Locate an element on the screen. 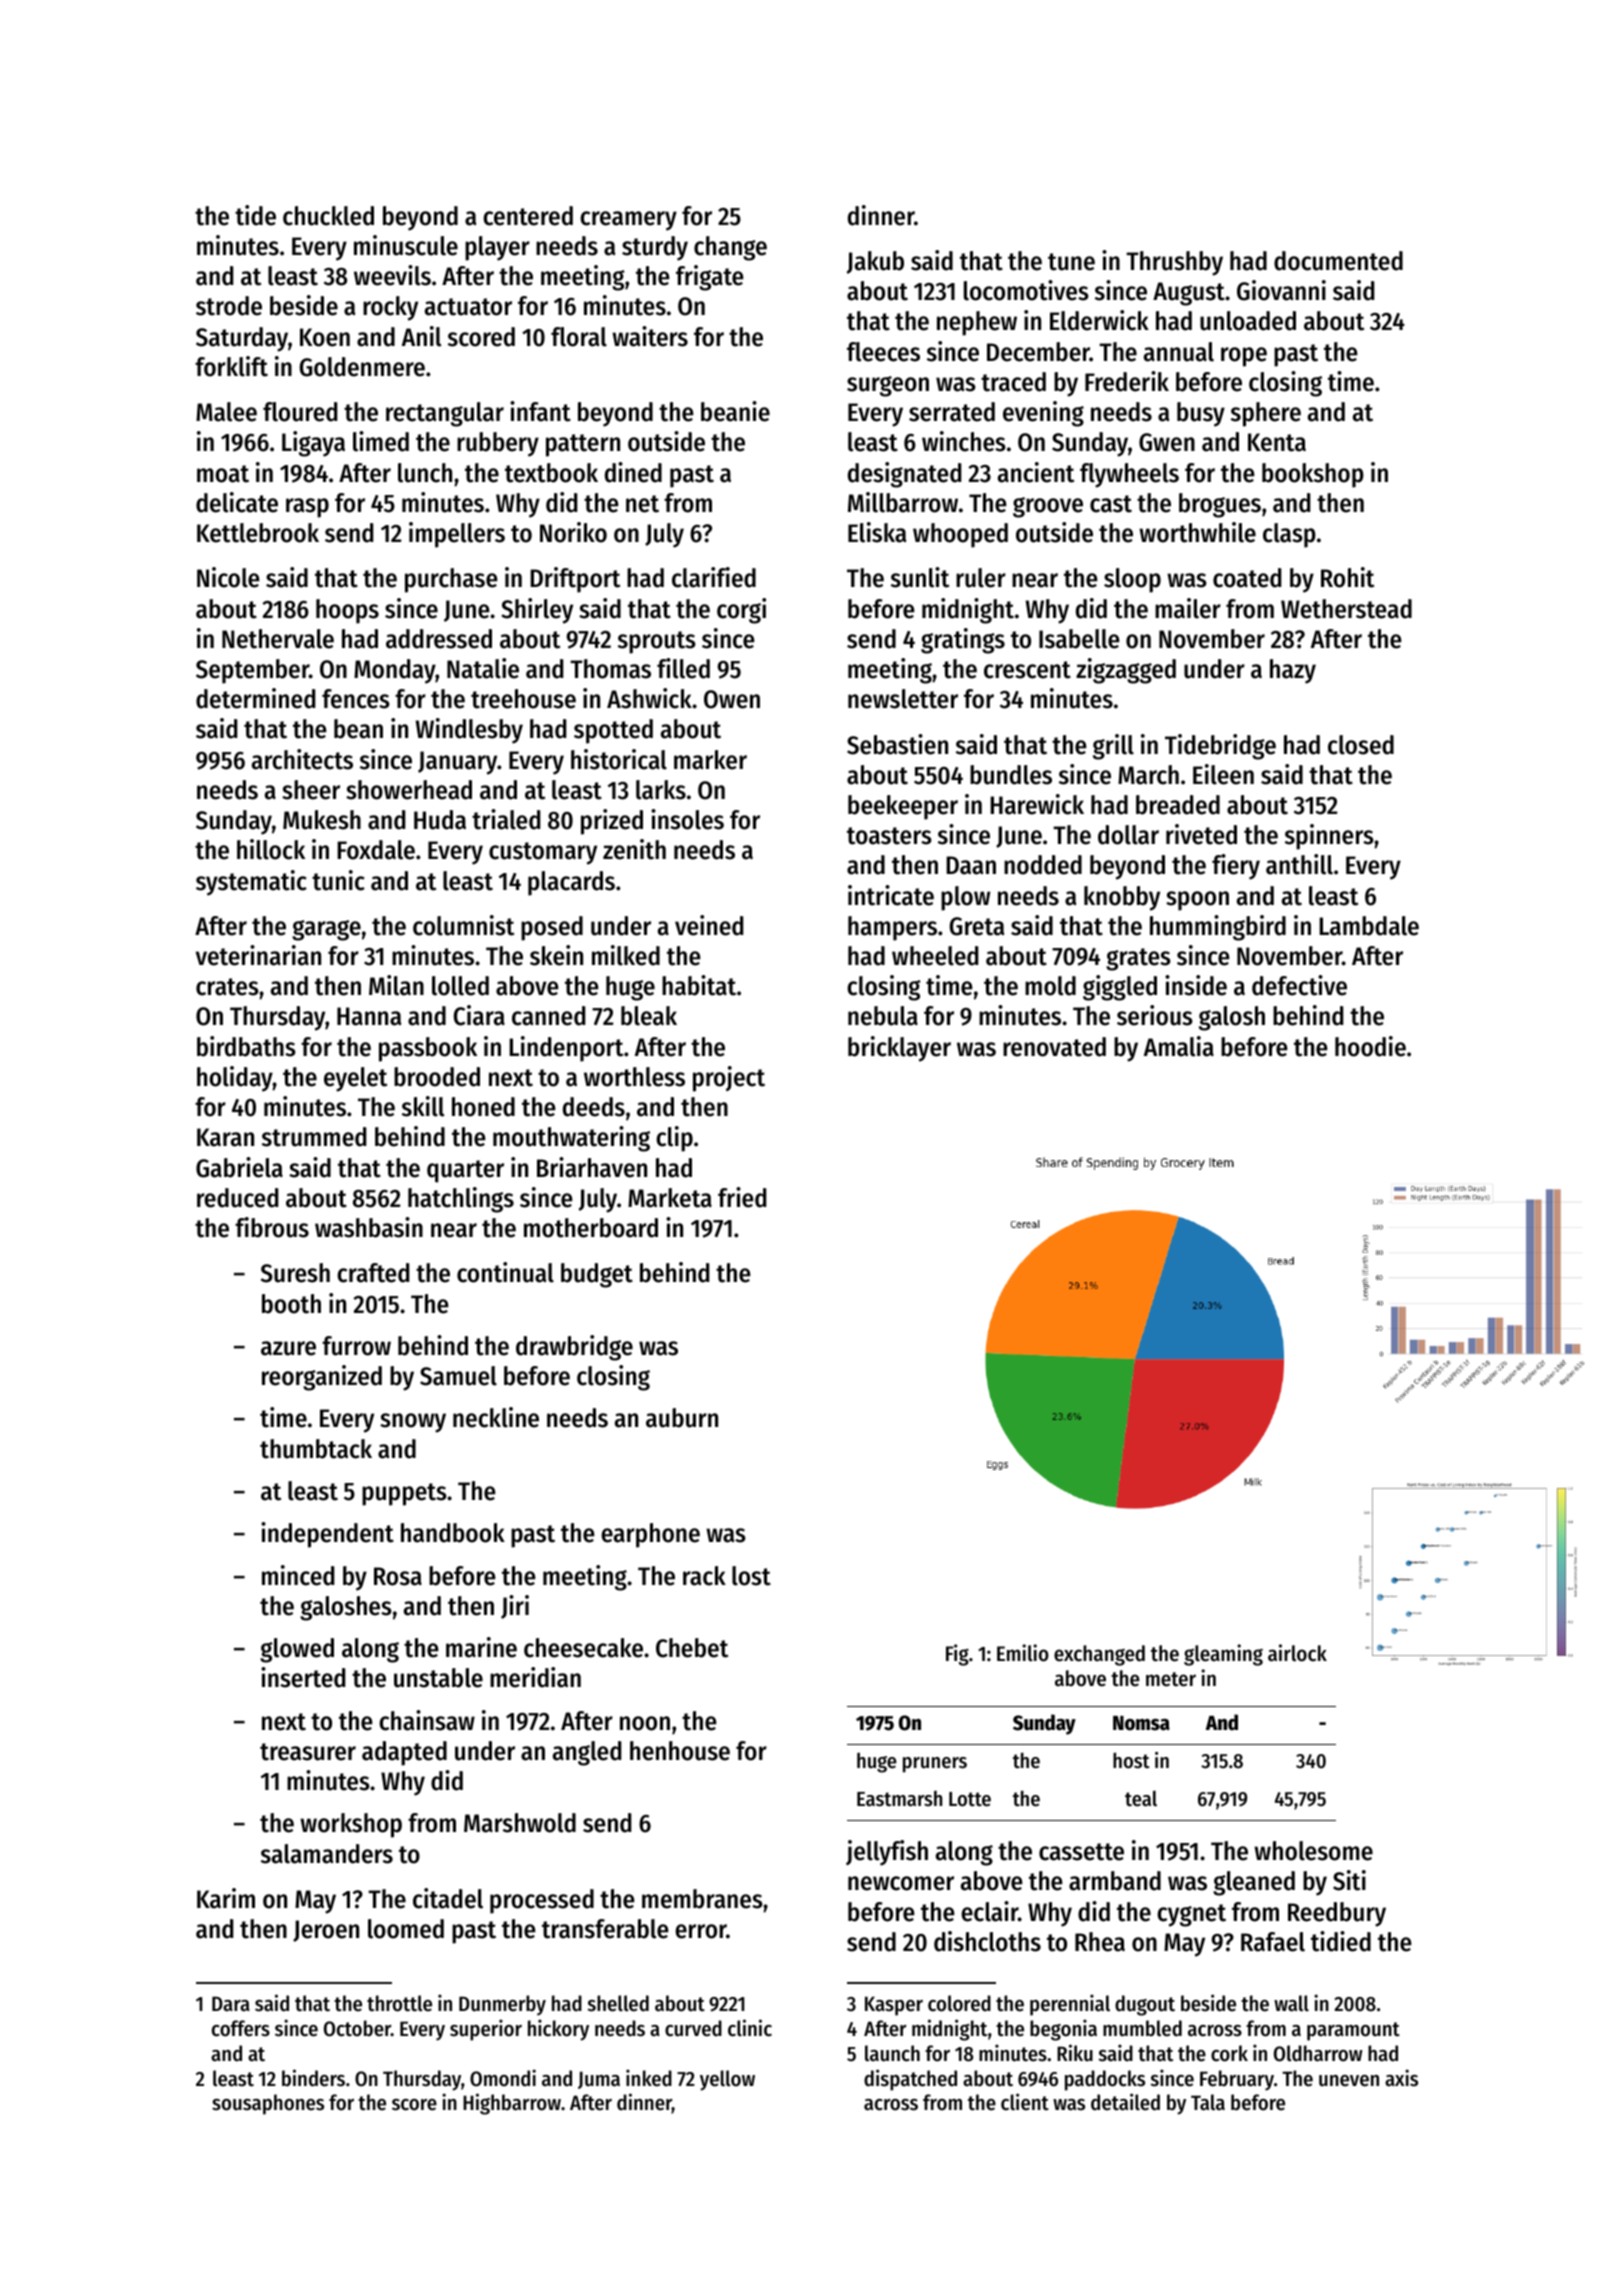  Owen is located at coordinates (732, 699).
